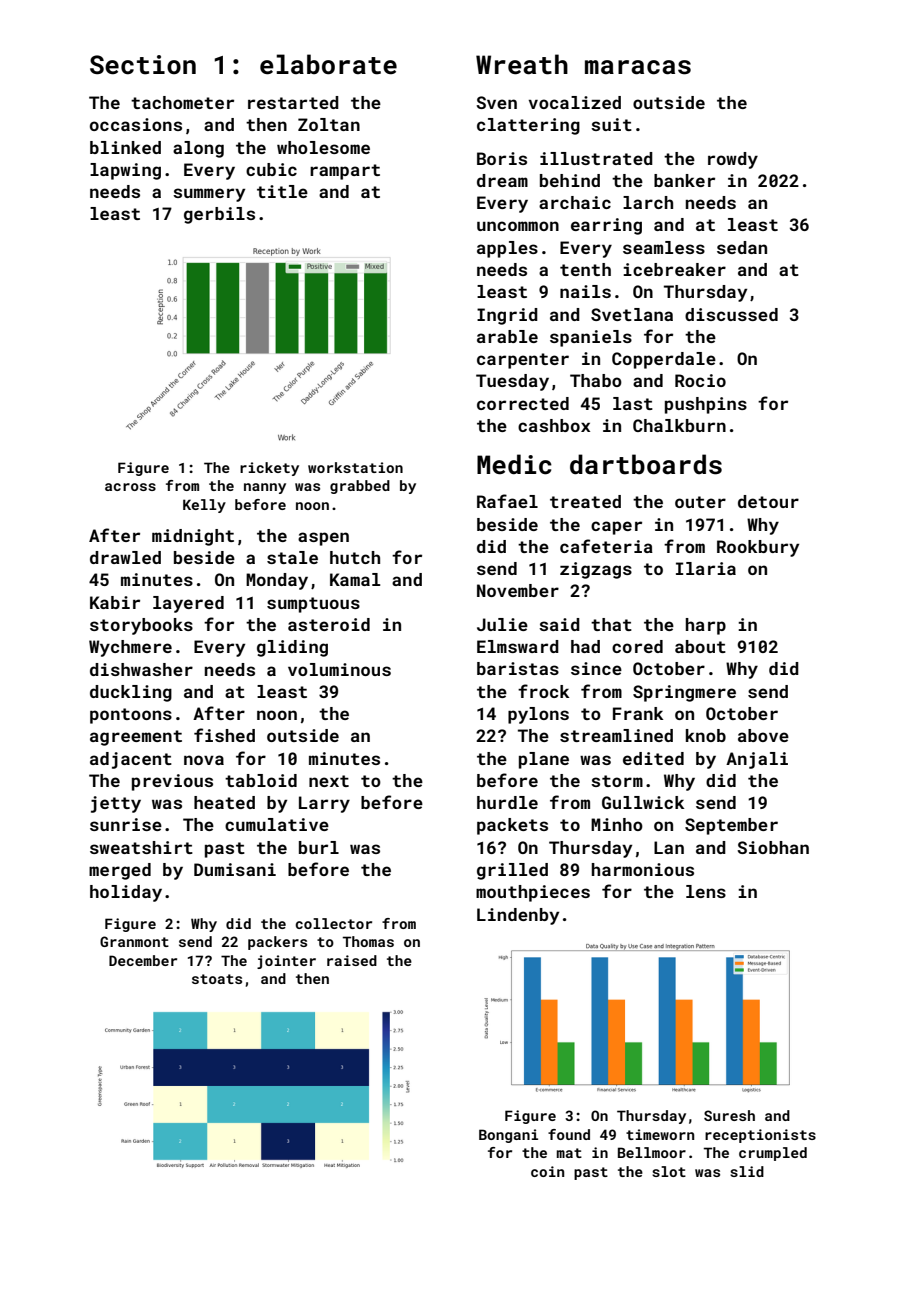  I want to click on Lindenby, so click(518, 916).
